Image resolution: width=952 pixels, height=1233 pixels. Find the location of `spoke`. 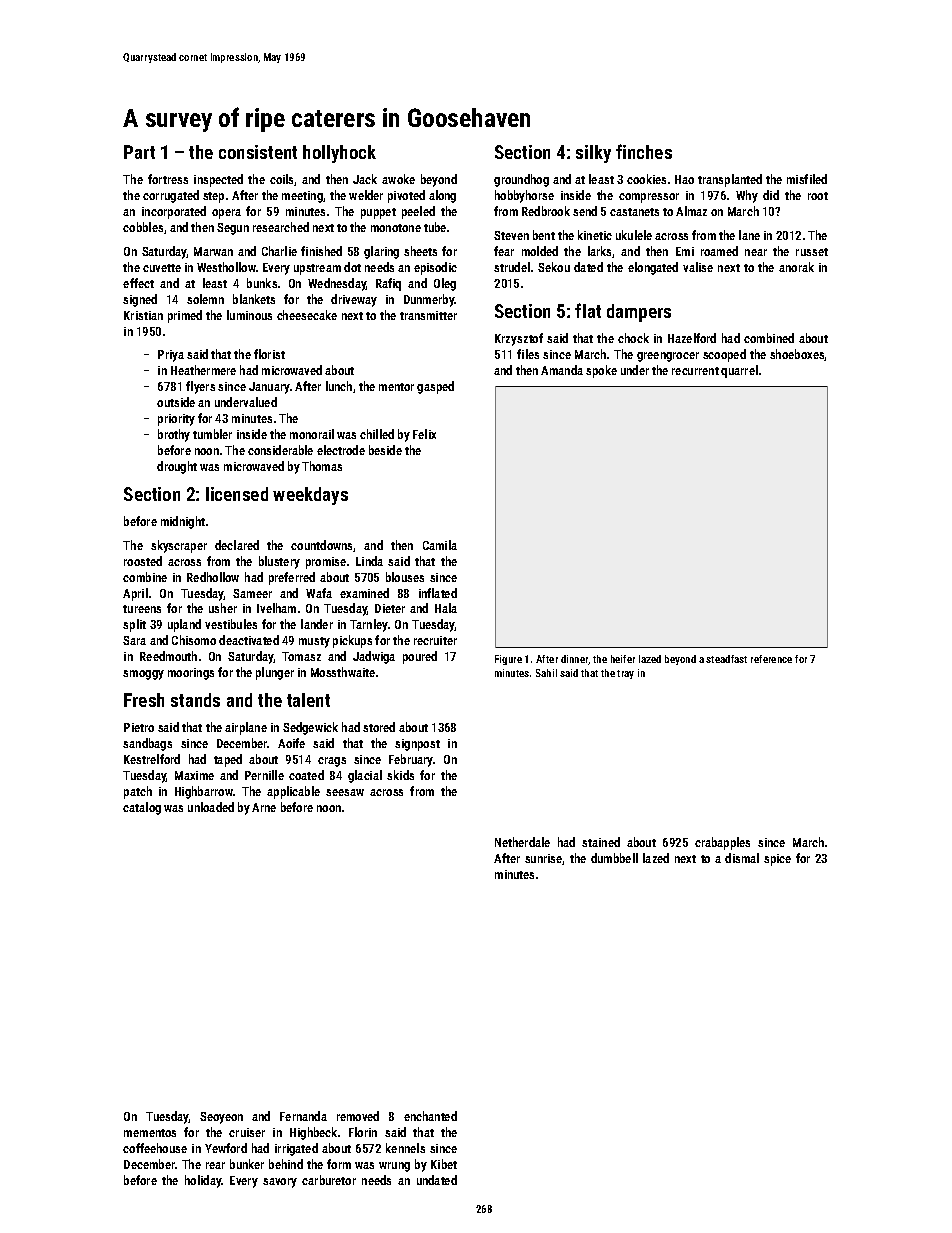

spoke is located at coordinates (601, 371).
